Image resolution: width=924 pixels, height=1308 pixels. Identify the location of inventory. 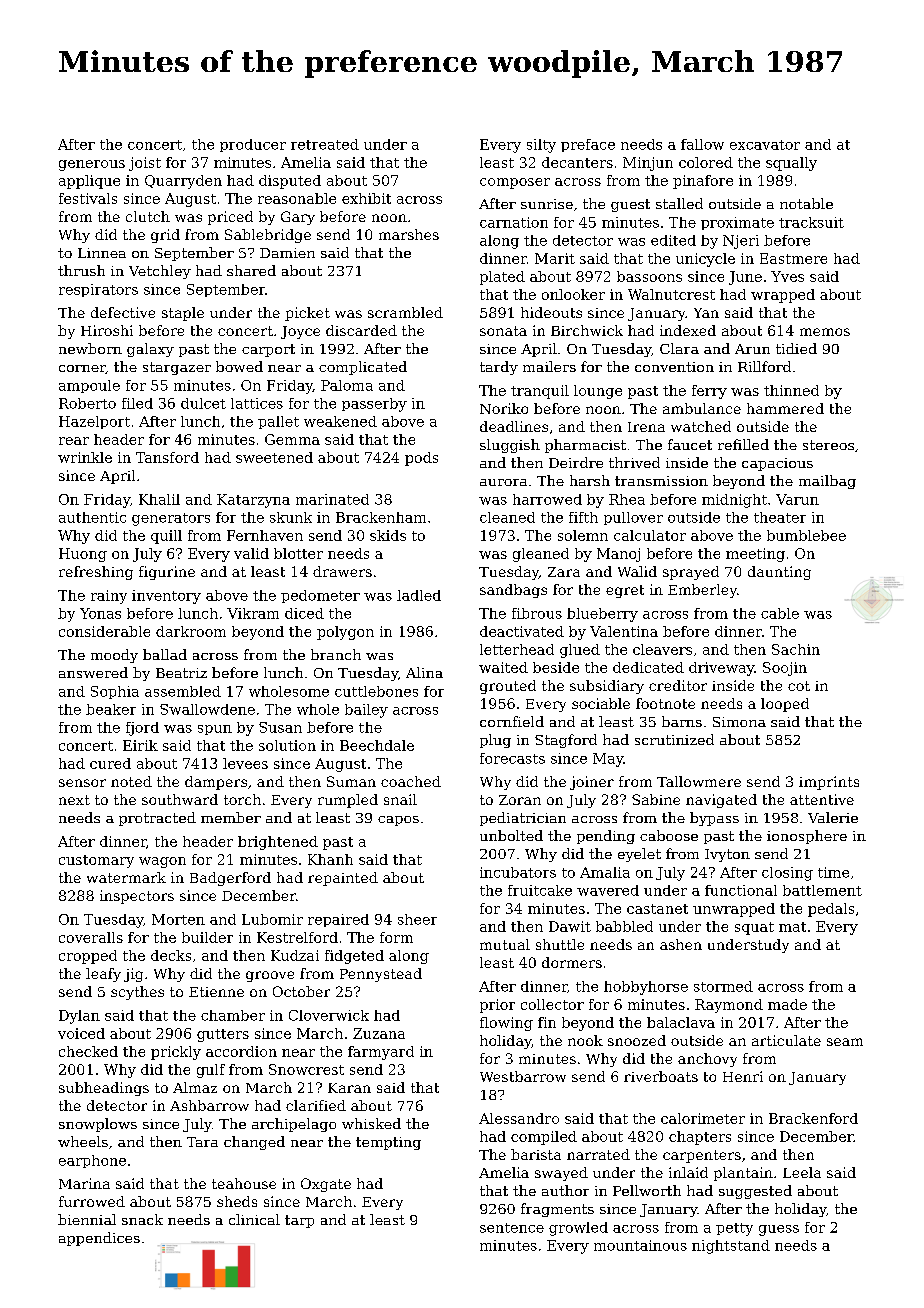
(166, 597).
